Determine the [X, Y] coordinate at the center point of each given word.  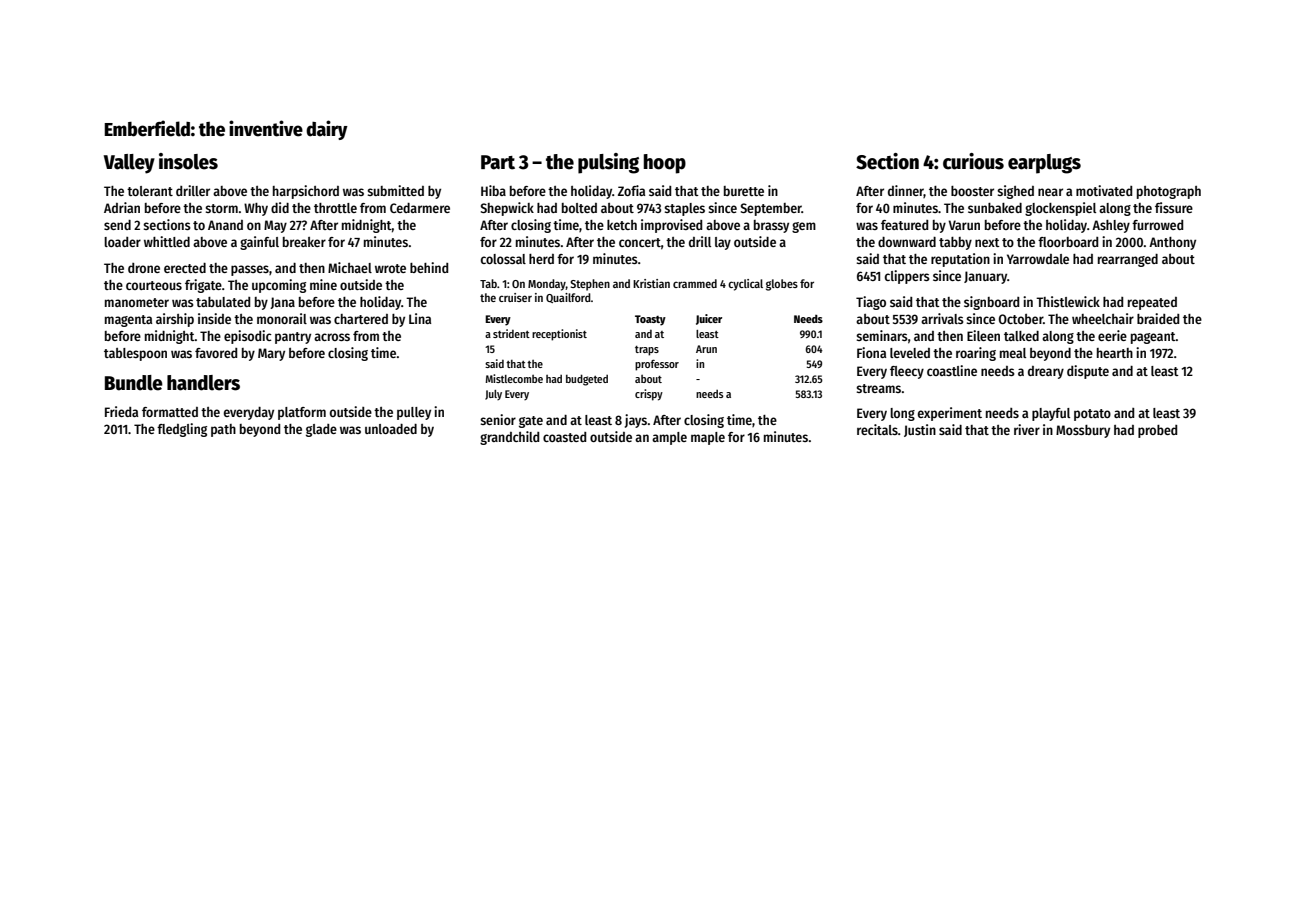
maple [708, 438]
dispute [1088, 372]
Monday [547, 285]
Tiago [871, 303]
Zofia [631, 190]
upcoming [279, 286]
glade [321, 430]
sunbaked [995, 208]
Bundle [134, 383]
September [771, 209]
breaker [304, 242]
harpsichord [306, 192]
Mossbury [1083, 431]
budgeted [587, 380]
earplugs [1044, 164]
